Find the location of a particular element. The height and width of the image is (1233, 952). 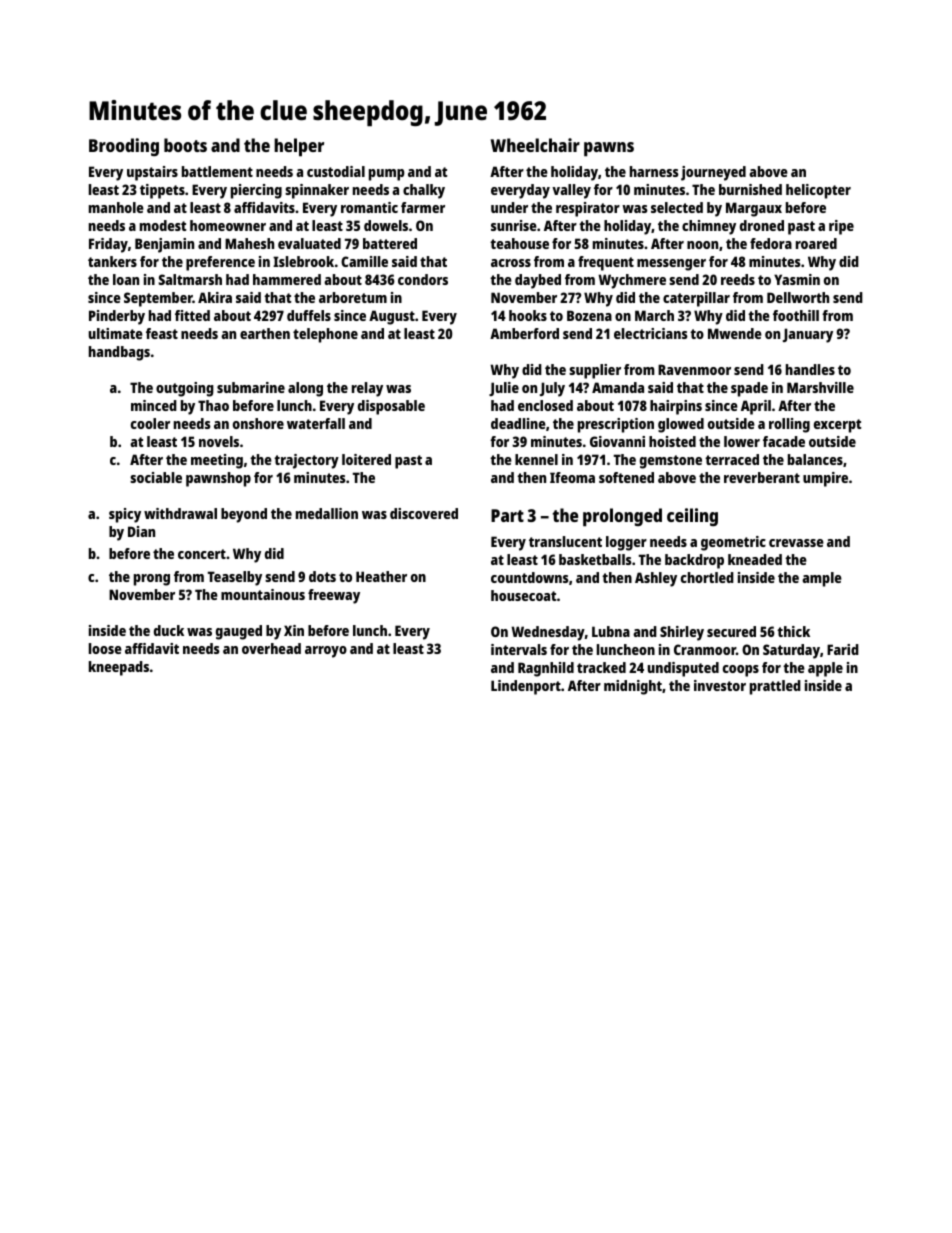

meeting is located at coordinates (217, 461).
